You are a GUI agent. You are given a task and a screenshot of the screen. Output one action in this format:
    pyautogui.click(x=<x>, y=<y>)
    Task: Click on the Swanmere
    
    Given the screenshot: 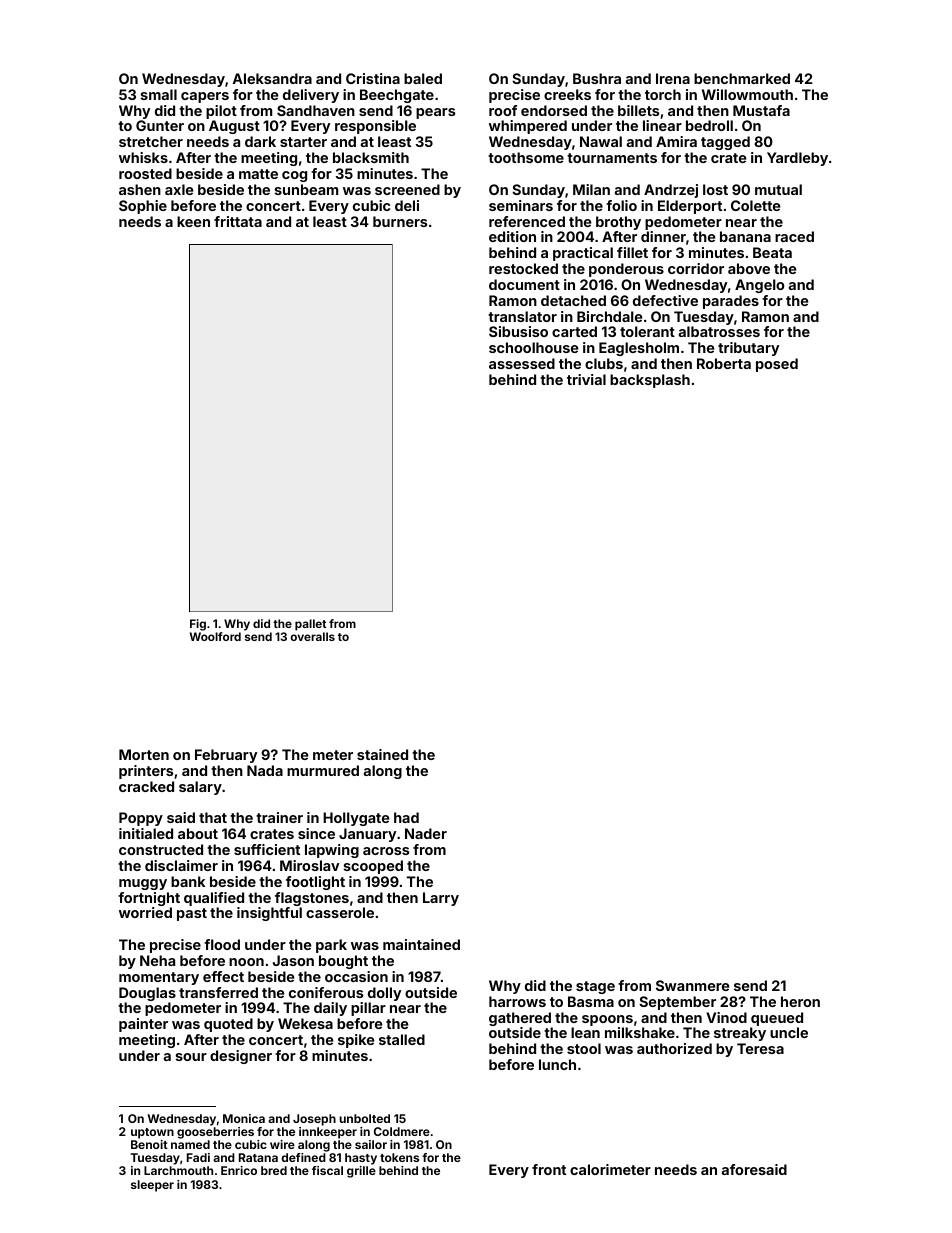 What is the action you would take?
    pyautogui.click(x=693, y=985)
